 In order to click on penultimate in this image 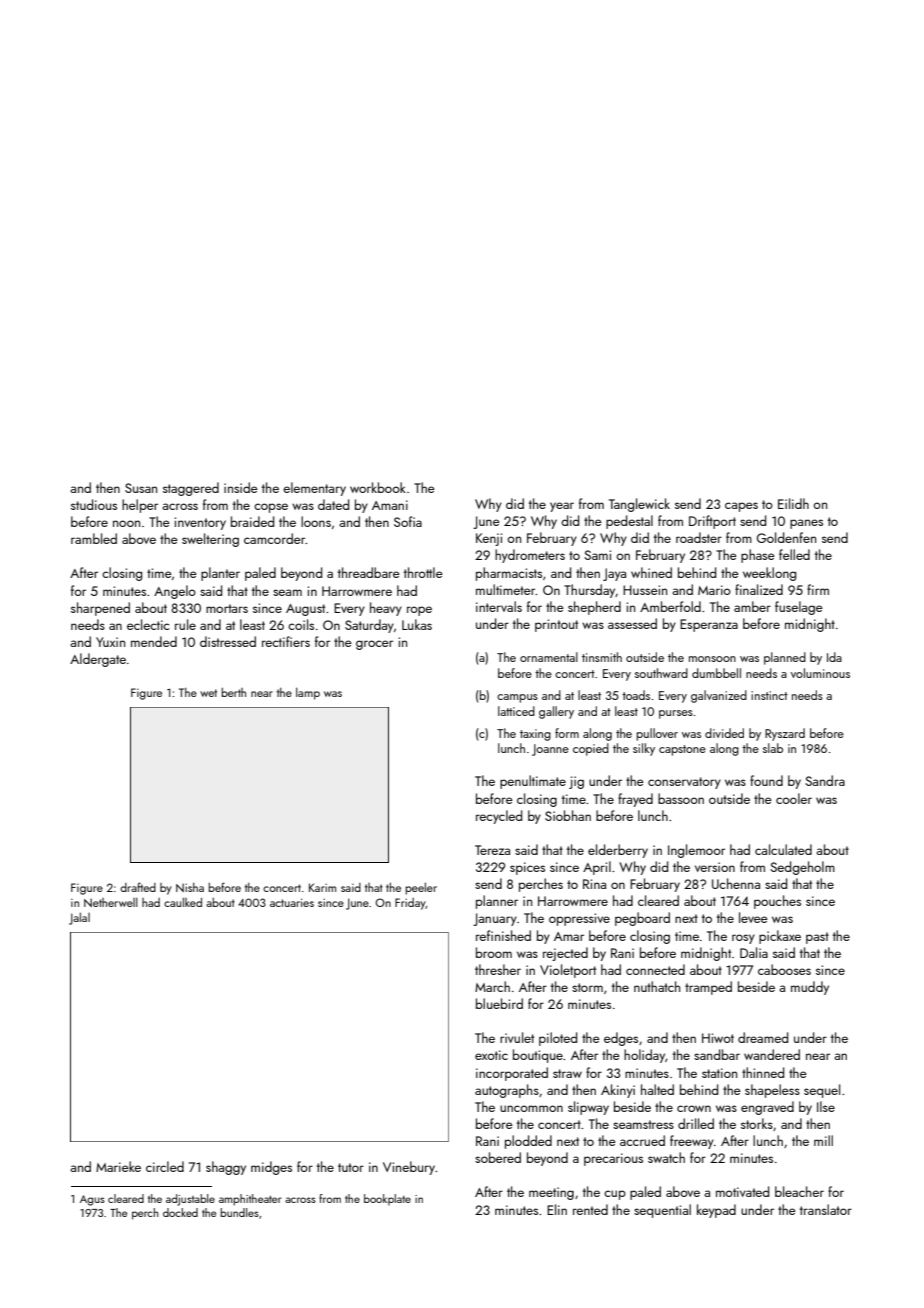, I will do `click(533, 782)`.
